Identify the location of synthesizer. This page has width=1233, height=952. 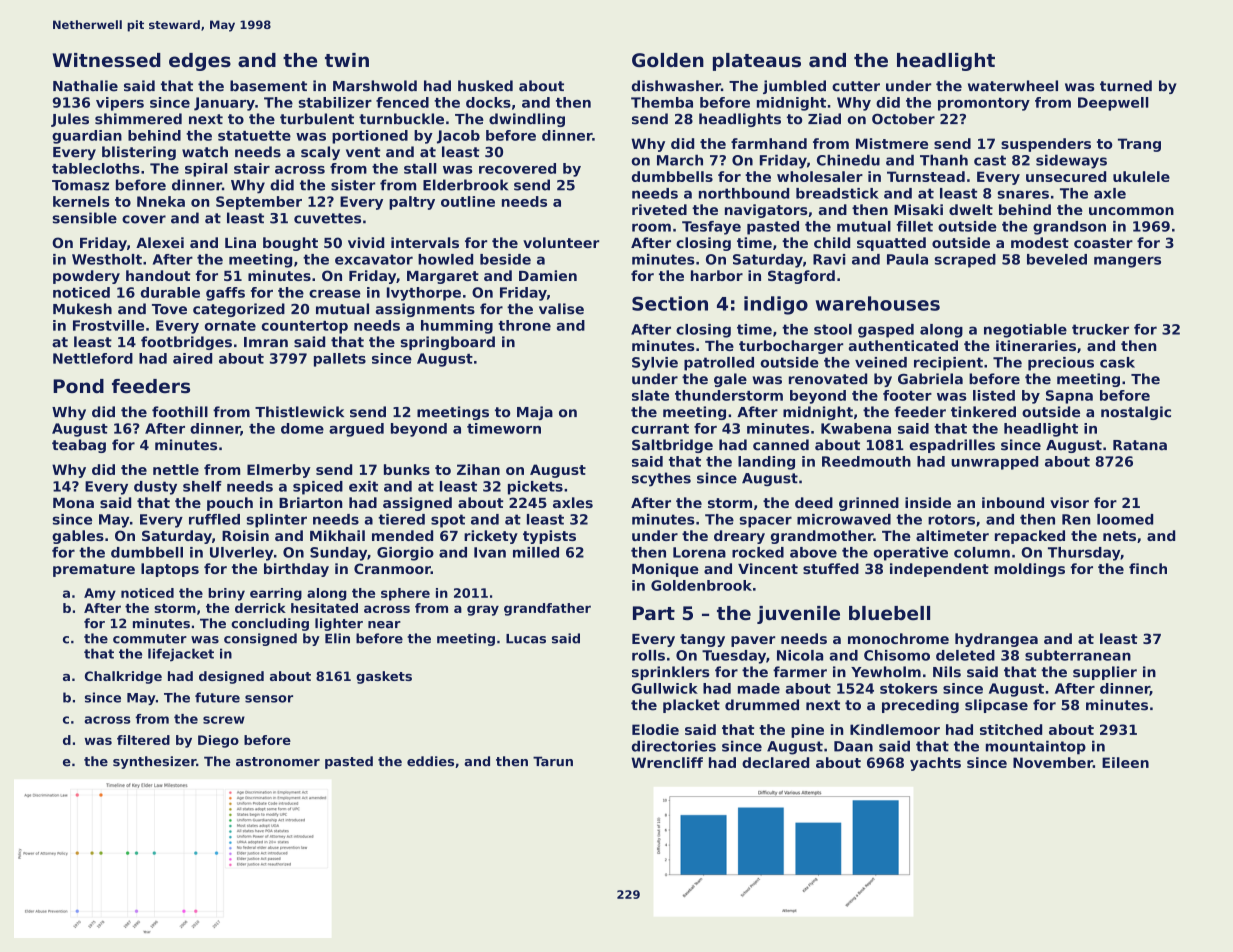
(154, 762).
